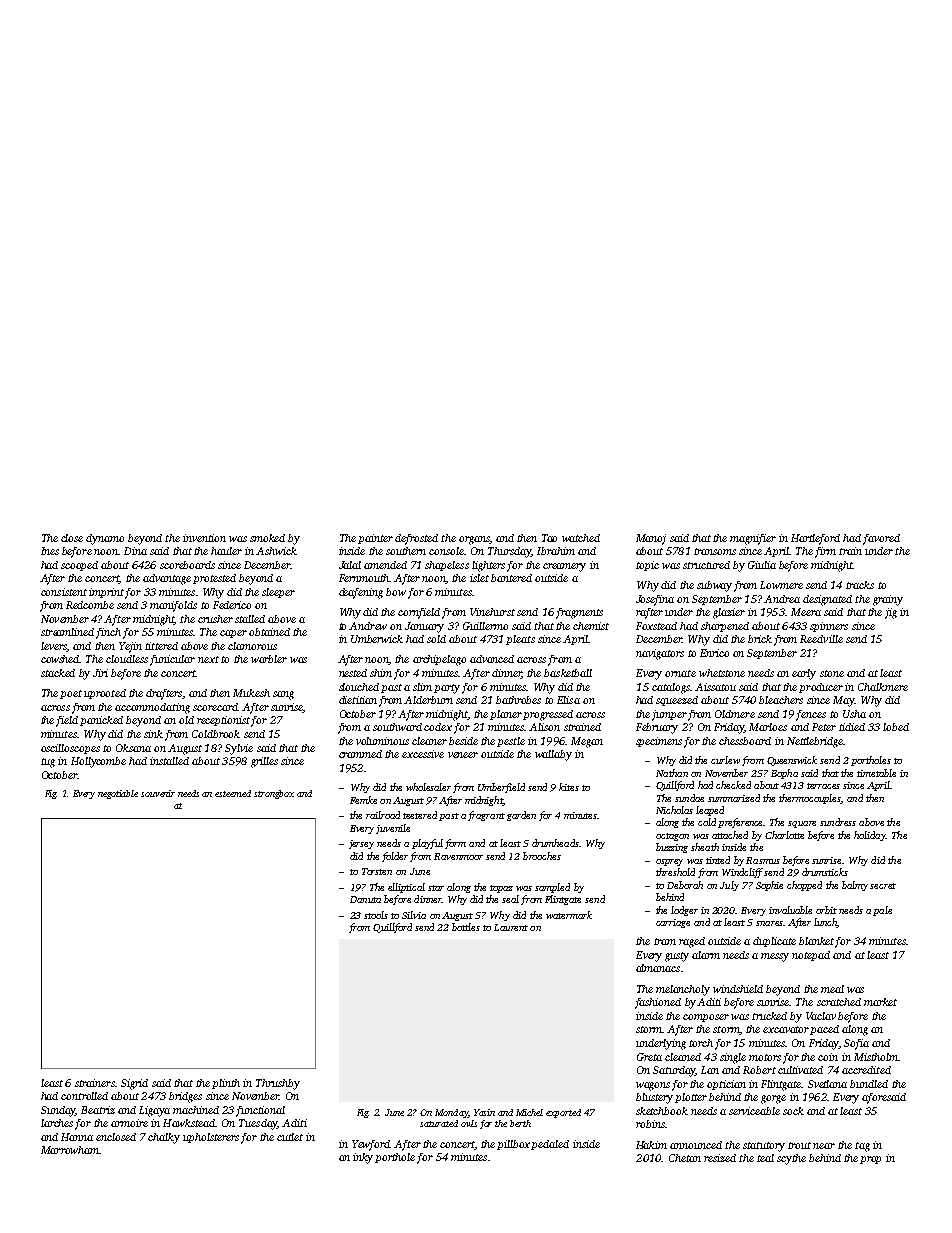 The height and width of the document is (1233, 952). What do you see at coordinates (365, 899) in the document?
I see `Danuta` at bounding box center [365, 899].
